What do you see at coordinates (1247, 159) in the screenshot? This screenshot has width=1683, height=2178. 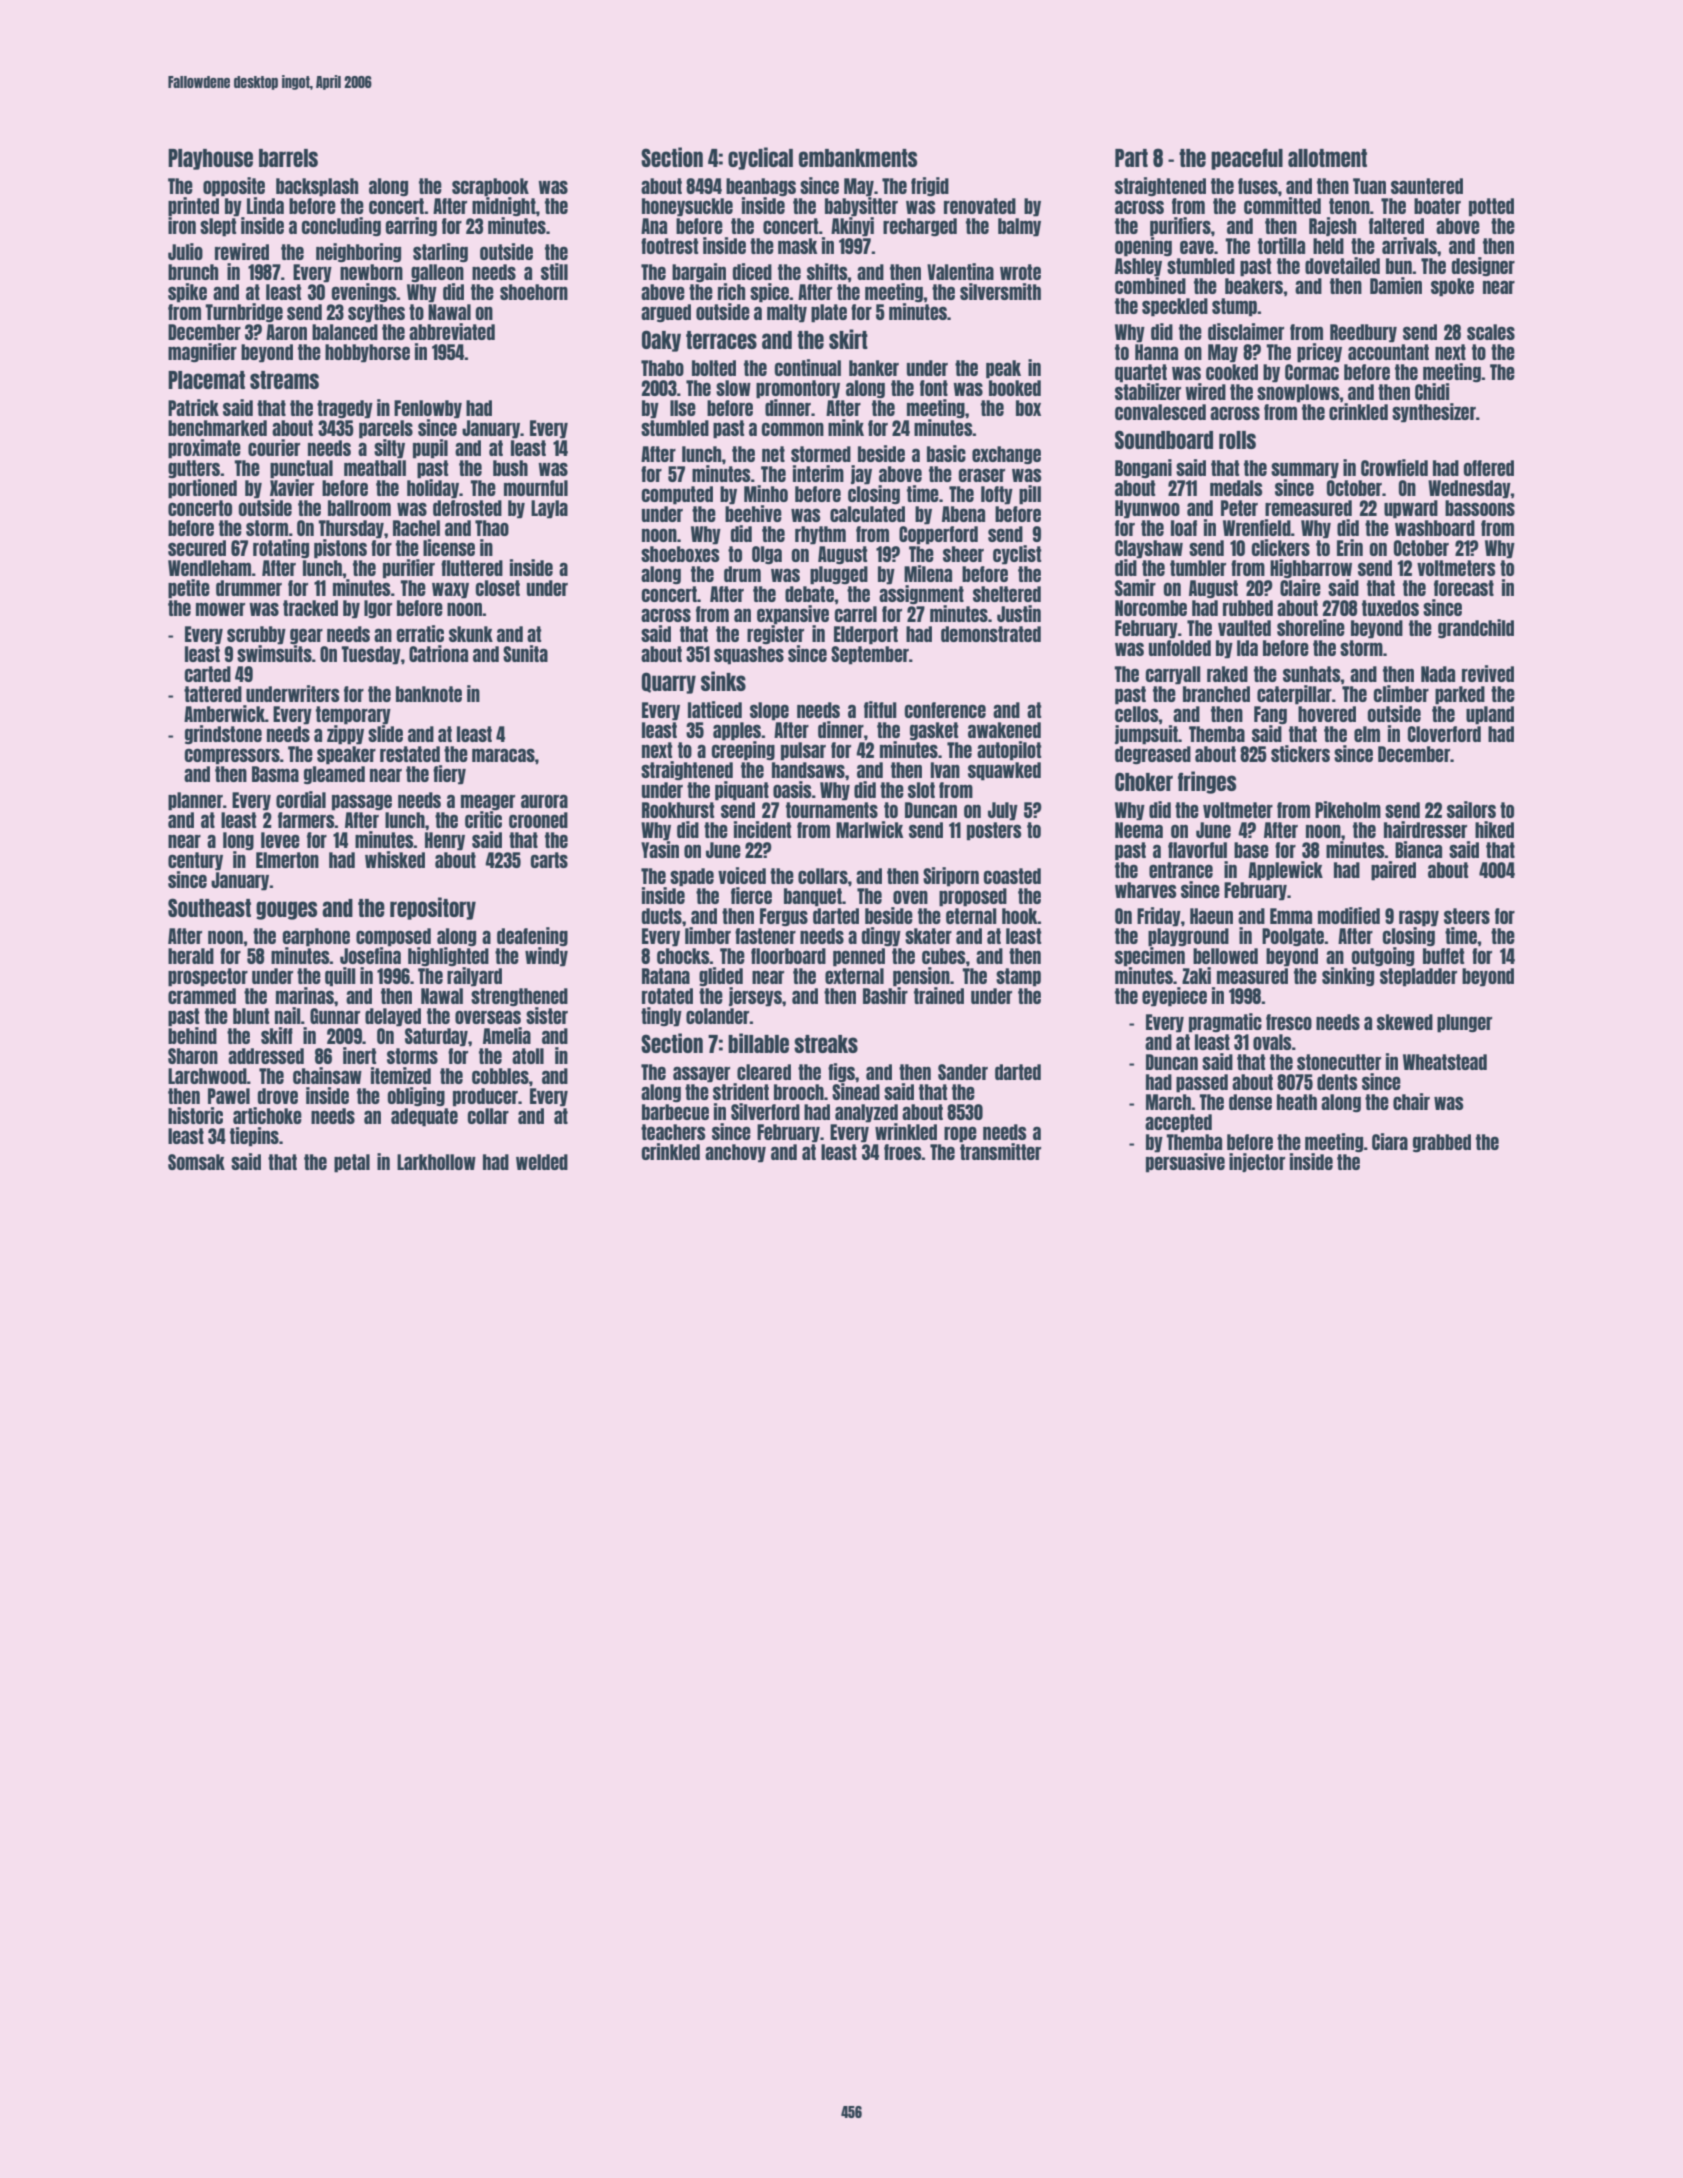 I see `peaceful` at bounding box center [1247, 159].
